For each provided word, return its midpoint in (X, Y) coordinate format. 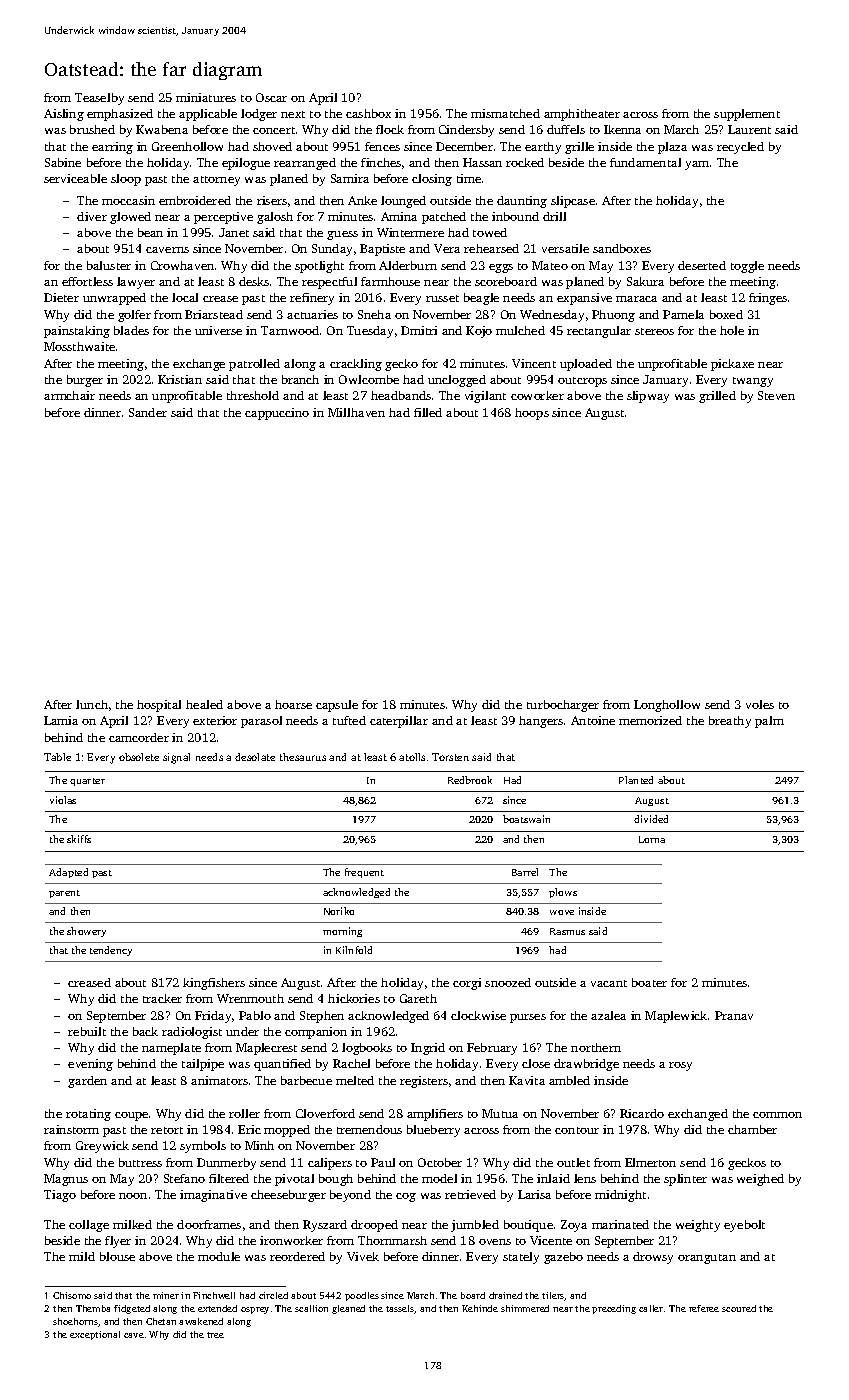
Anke (362, 200)
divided (651, 819)
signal (176, 758)
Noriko (339, 911)
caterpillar (399, 722)
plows (563, 893)
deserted (702, 265)
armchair (69, 395)
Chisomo (72, 1295)
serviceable (75, 178)
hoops (532, 414)
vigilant (485, 397)
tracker (162, 998)
